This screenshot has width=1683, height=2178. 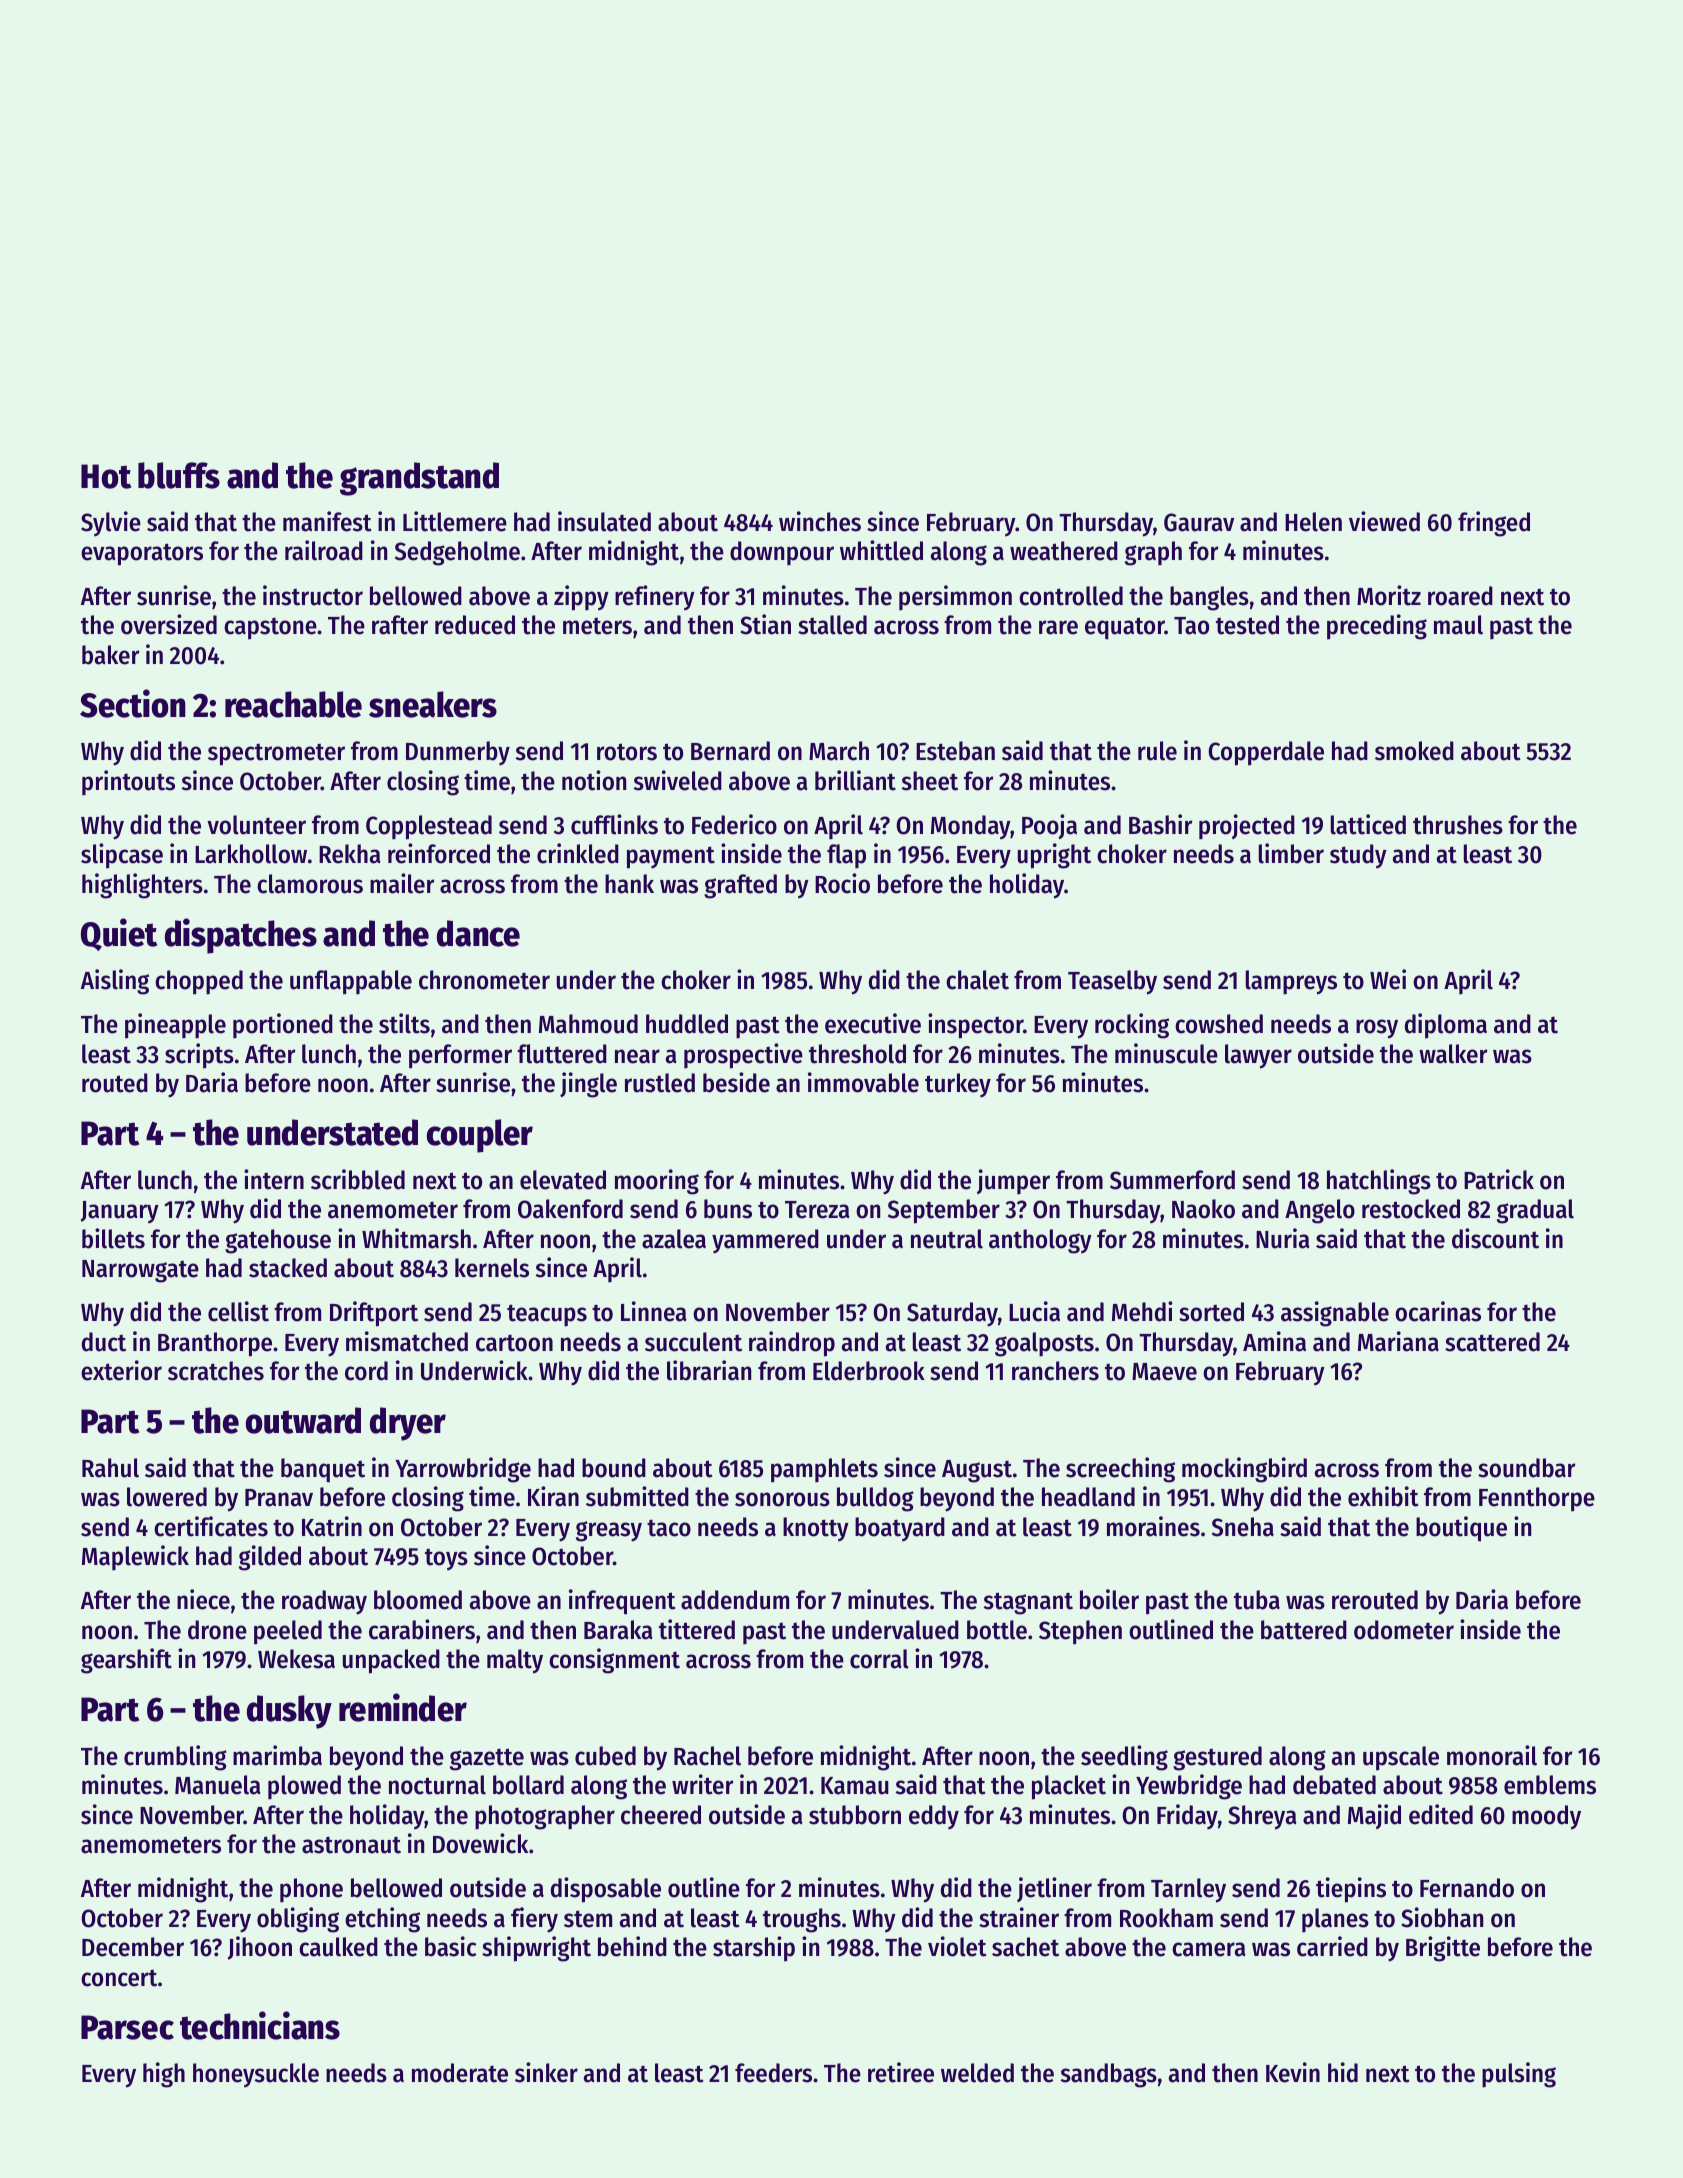 What do you see at coordinates (957, 1946) in the screenshot?
I see `violet` at bounding box center [957, 1946].
